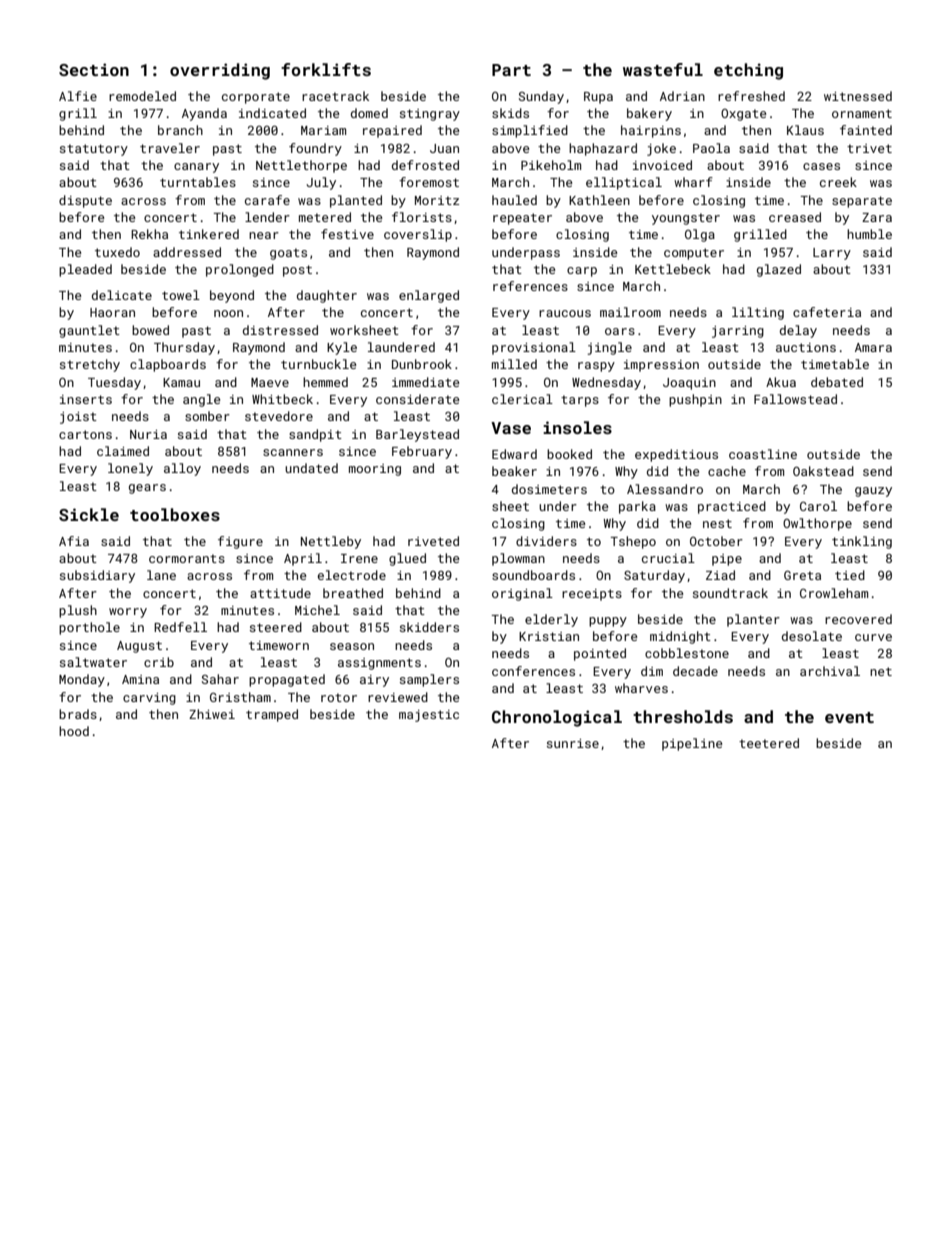 Image resolution: width=952 pixels, height=1233 pixels. What do you see at coordinates (429, 296) in the document?
I see `enlarged` at bounding box center [429, 296].
